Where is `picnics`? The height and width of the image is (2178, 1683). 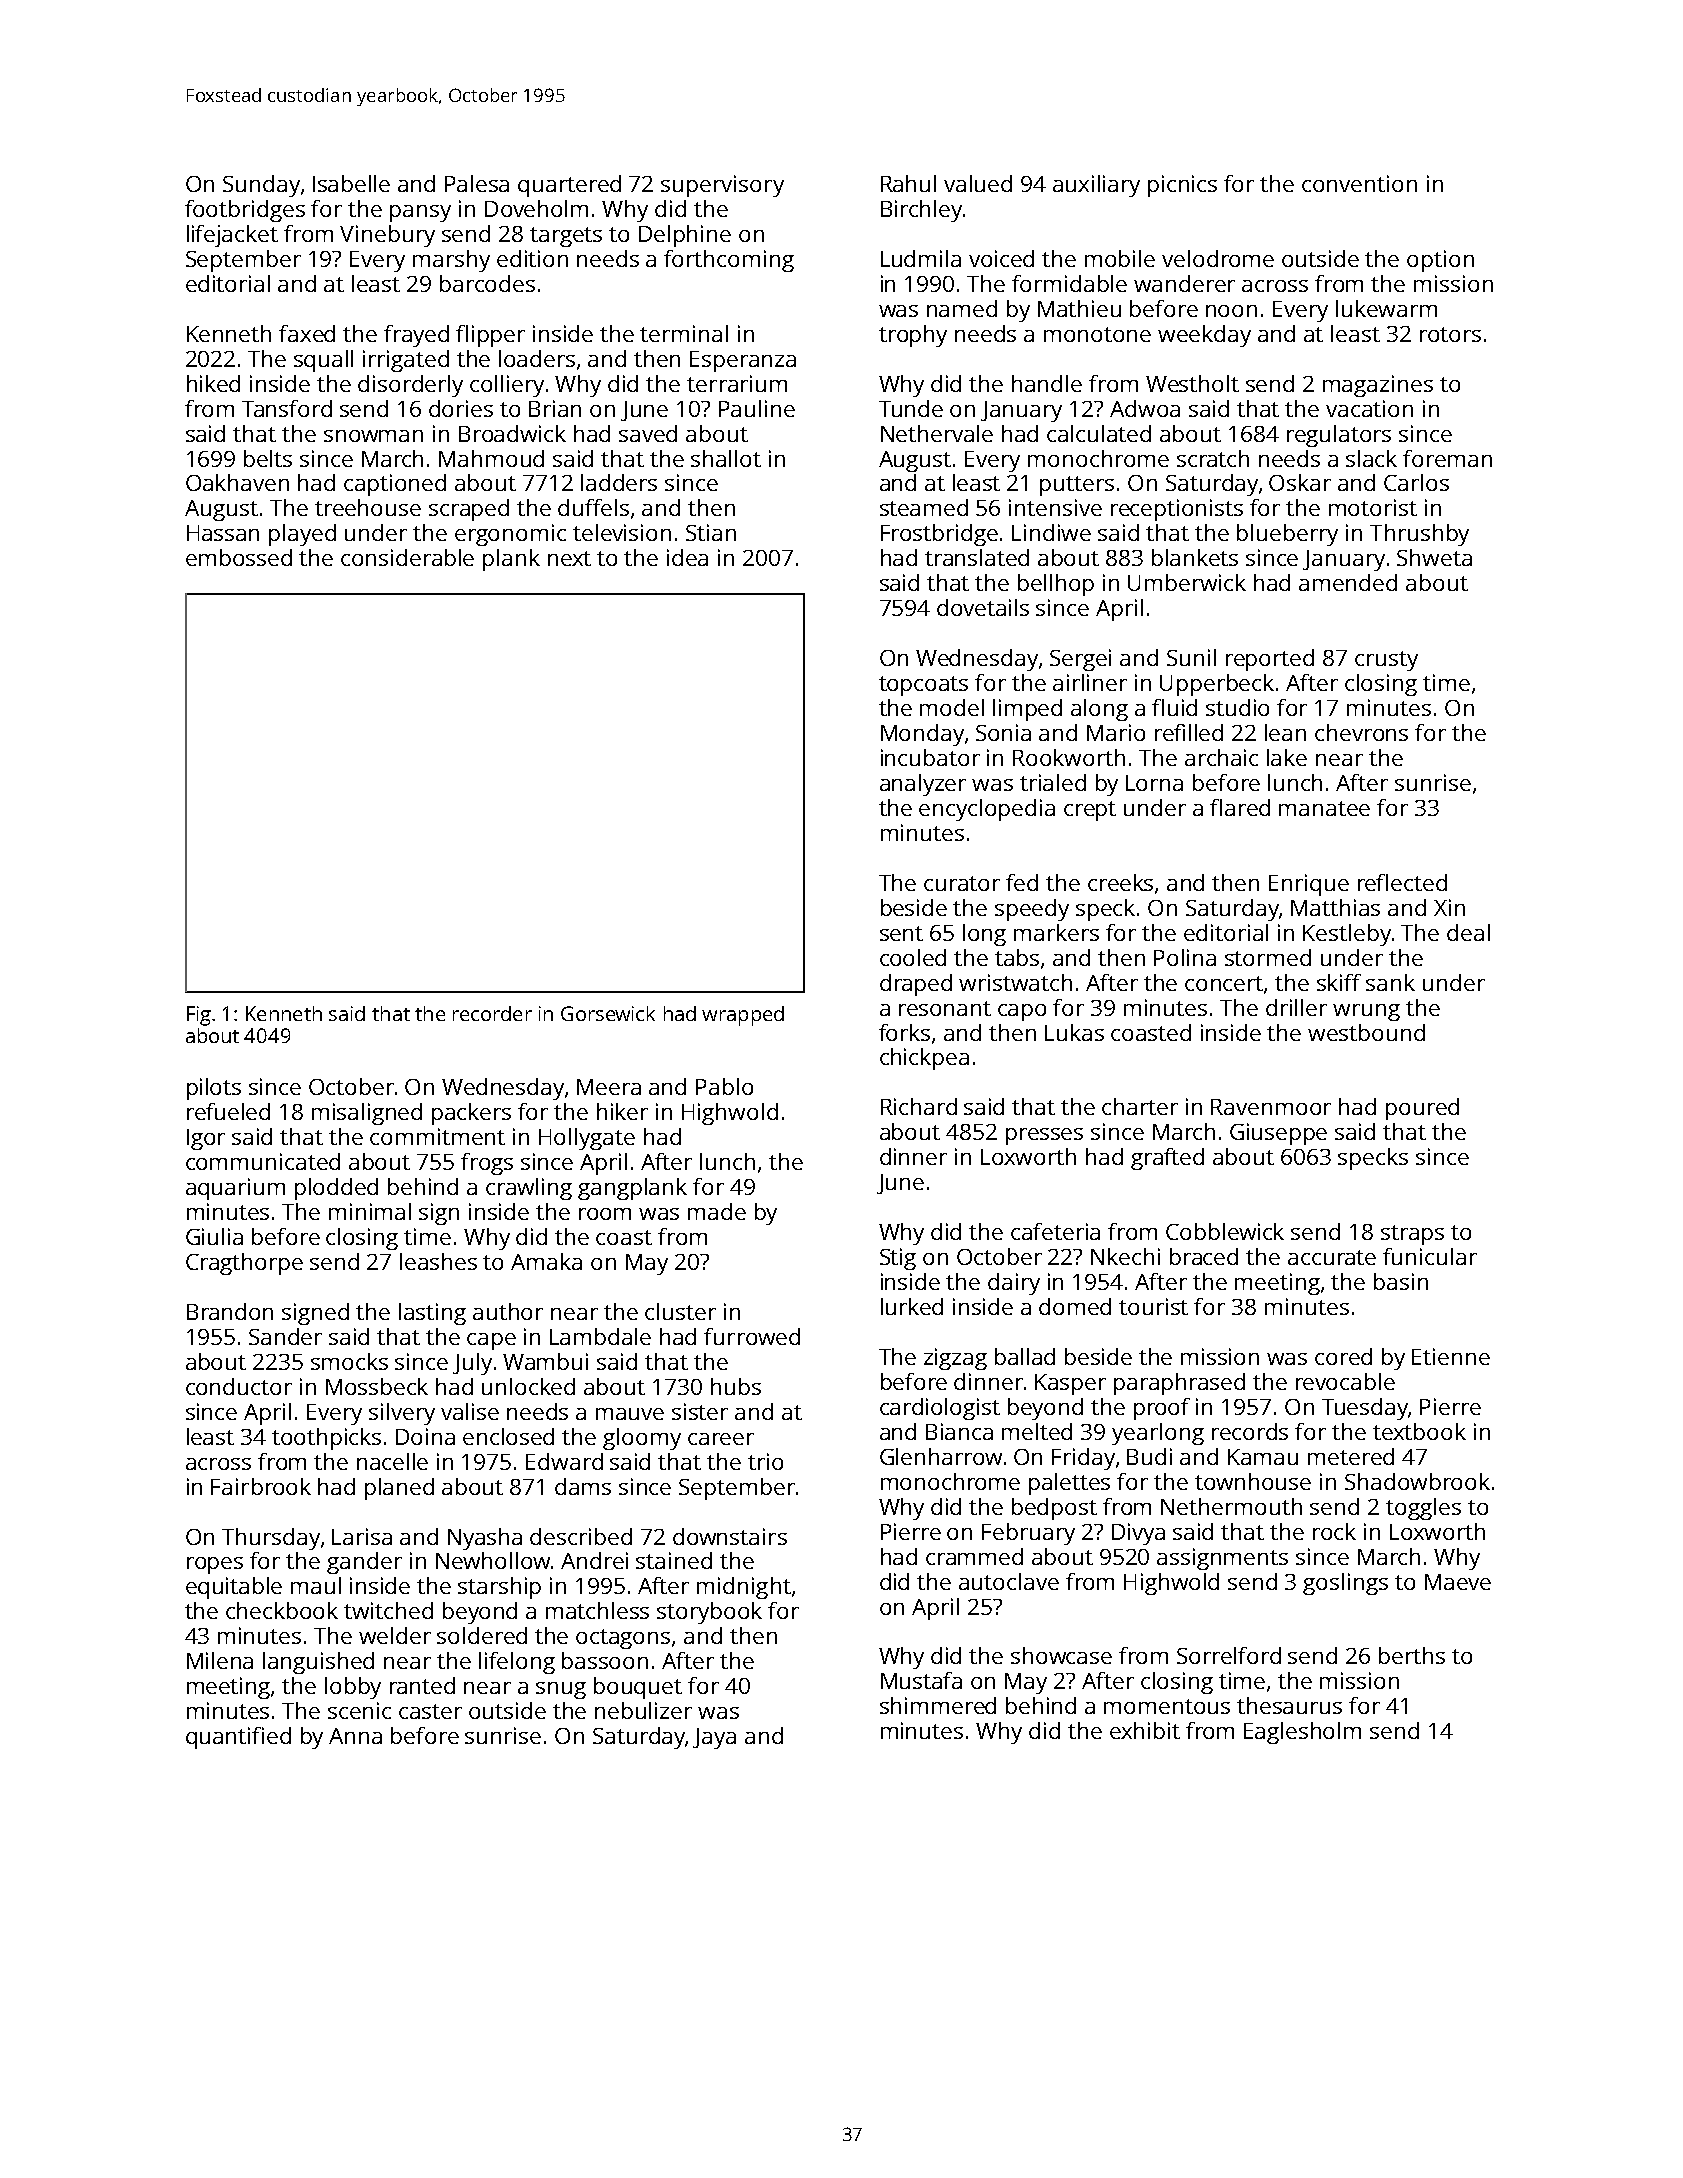
picnics is located at coordinates (1182, 186).
